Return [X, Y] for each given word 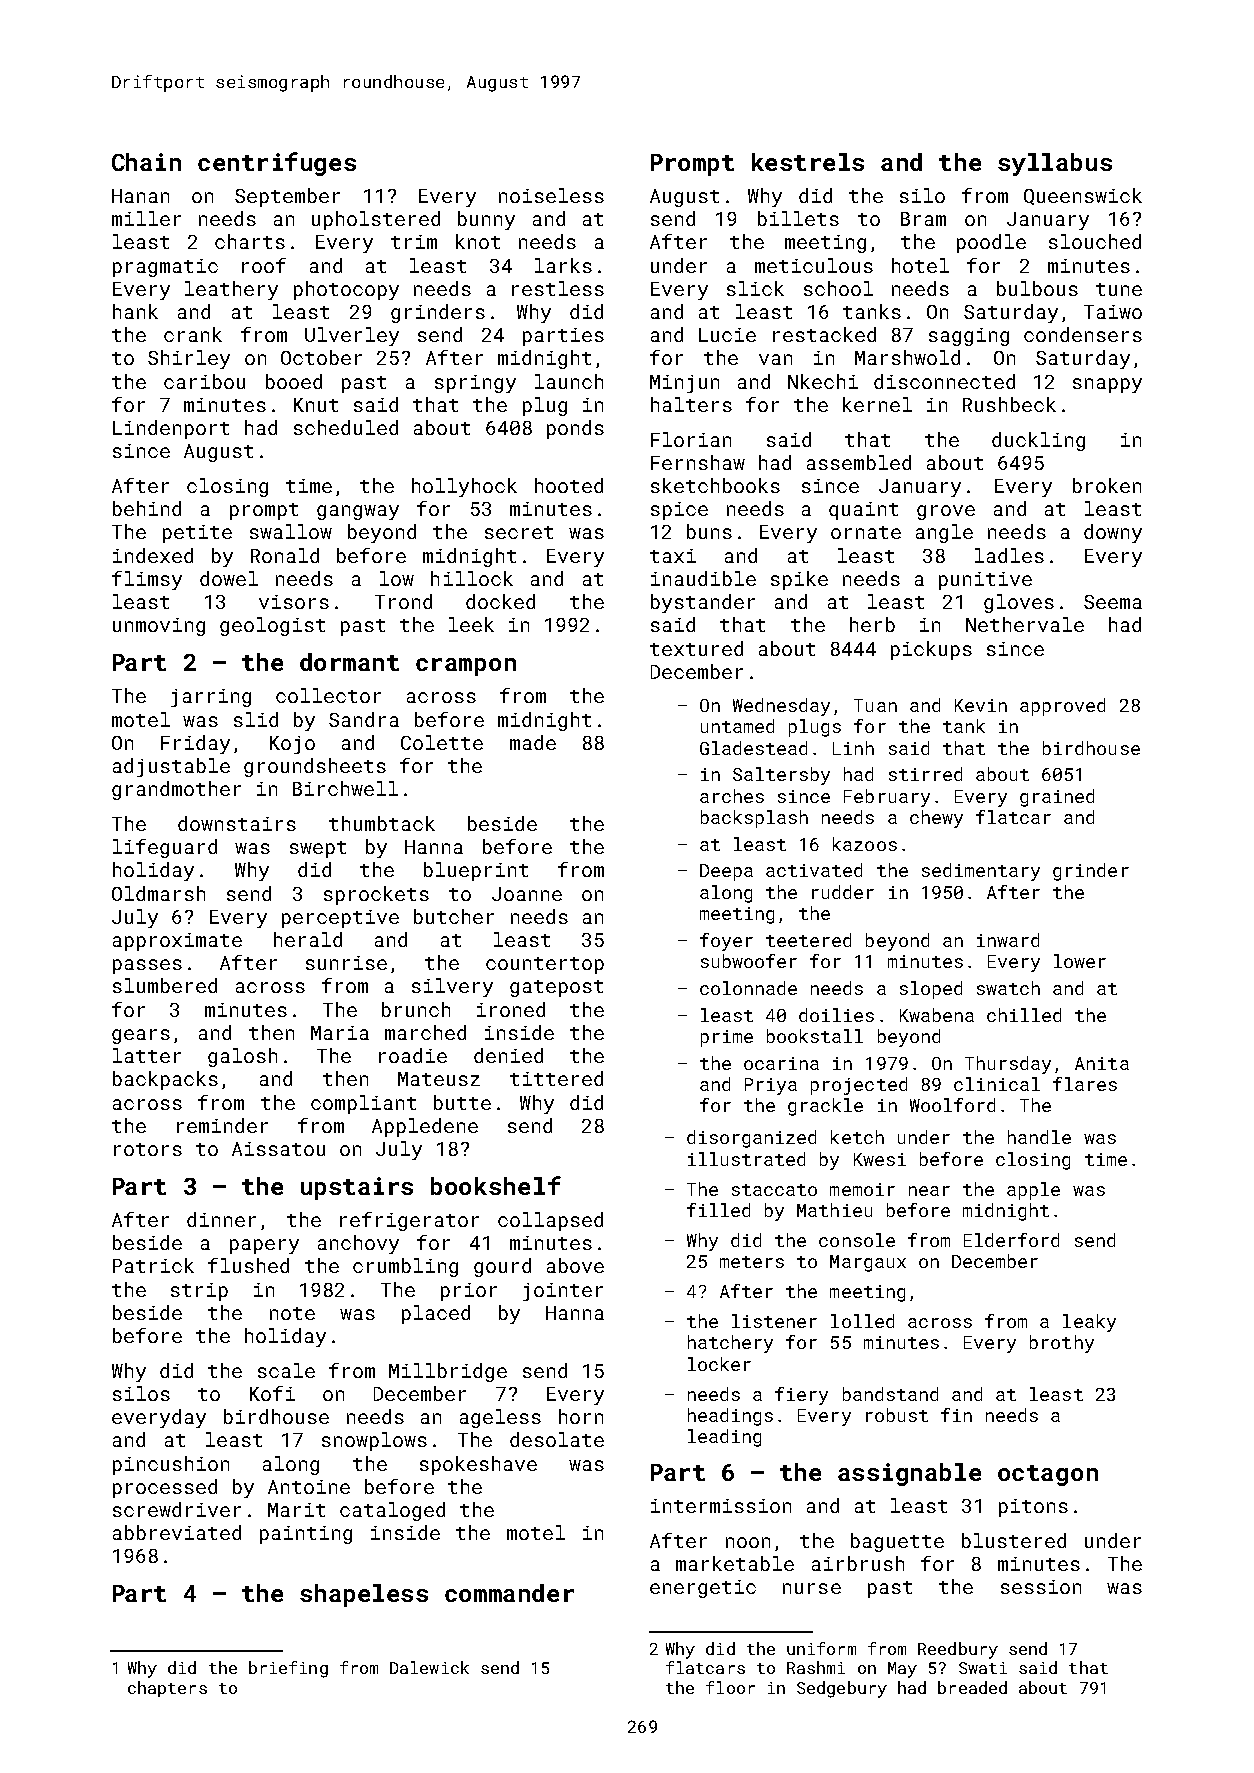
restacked [824, 334]
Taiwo [1113, 312]
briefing [288, 1669]
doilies [836, 1015]
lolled [862, 1321]
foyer [726, 942]
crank [193, 334]
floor [730, 1687]
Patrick [153, 1265]
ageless [500, 1418]
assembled [859, 462]
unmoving [159, 627]
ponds [575, 429]
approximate [177, 942]
